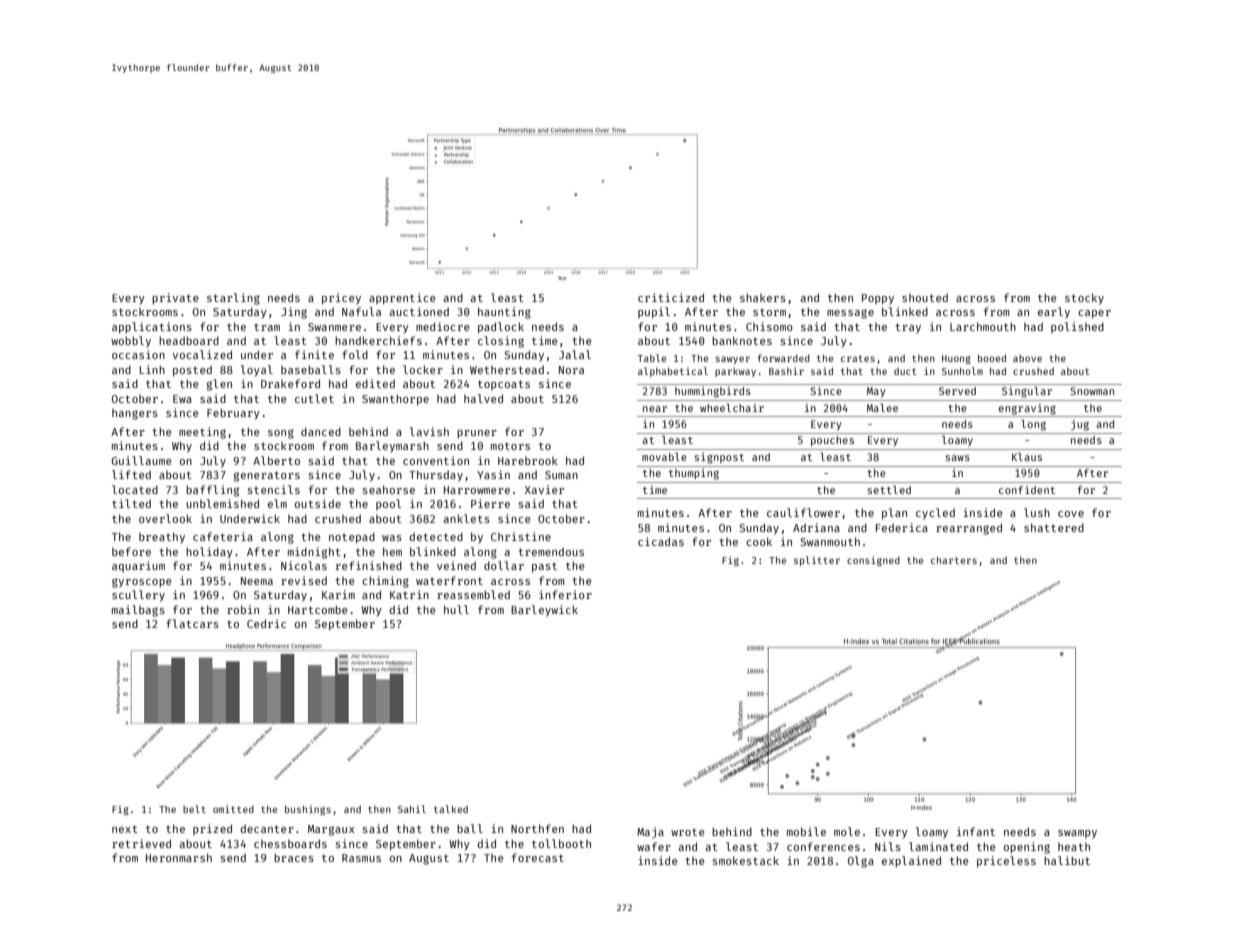  Describe the element at coordinates (175, 298) in the screenshot. I see `private` at that location.
